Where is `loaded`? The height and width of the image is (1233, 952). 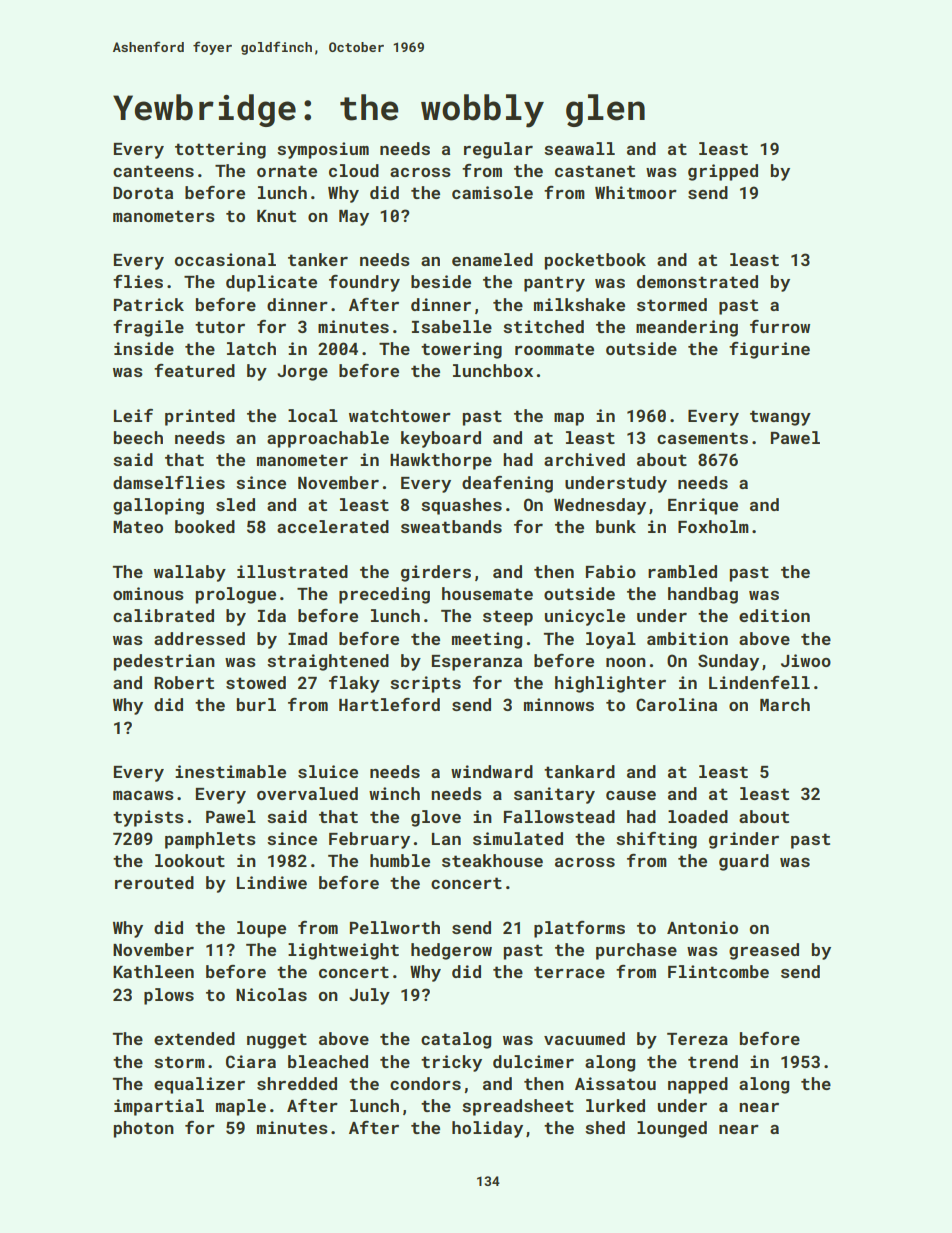 loaded is located at coordinates (698, 816).
